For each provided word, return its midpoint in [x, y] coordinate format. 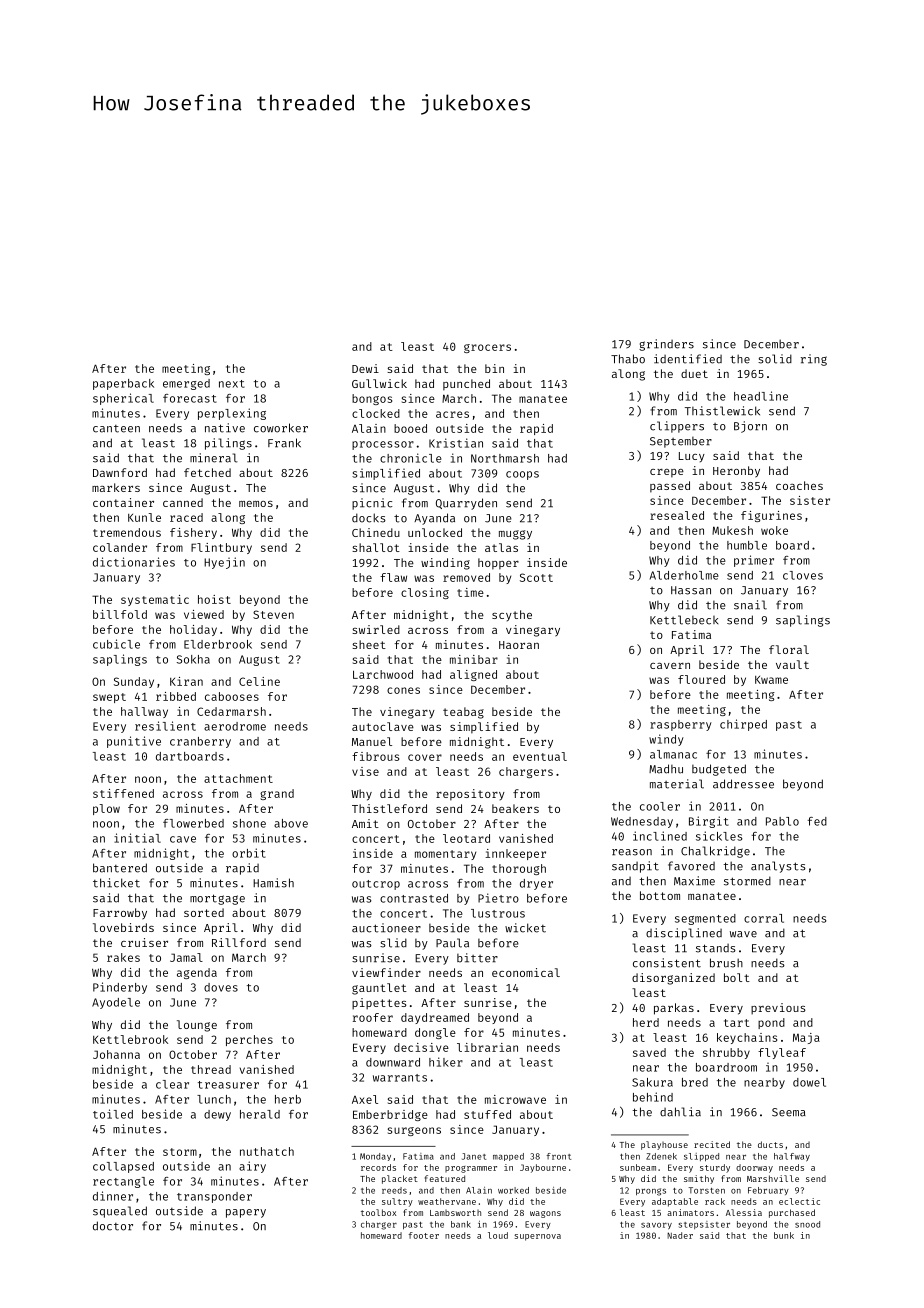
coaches [799, 485]
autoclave [383, 726]
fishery [193, 533]
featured [445, 1178]
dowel [809, 1082]
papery [246, 1213]
